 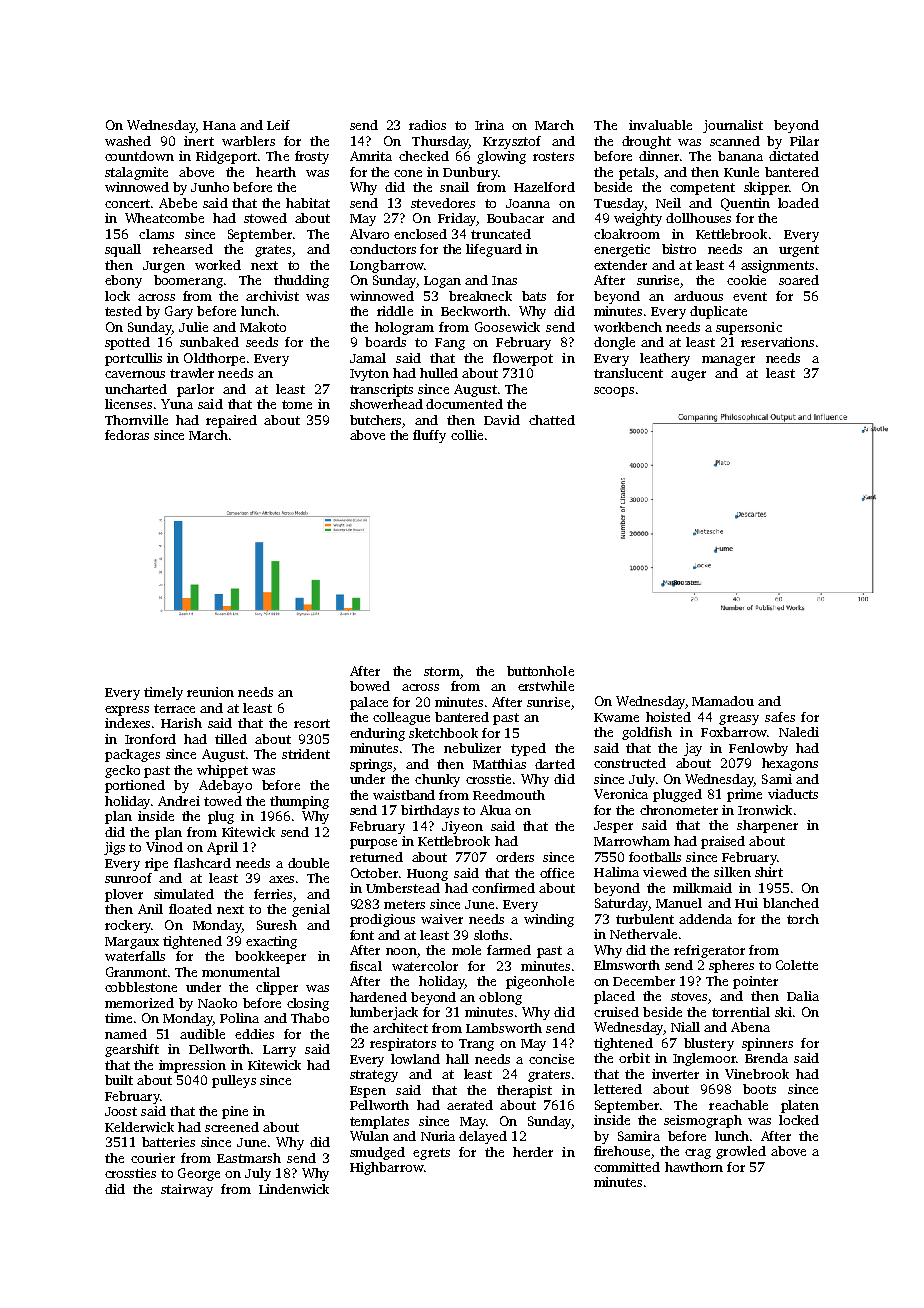 I want to click on blanched, so click(x=791, y=903).
